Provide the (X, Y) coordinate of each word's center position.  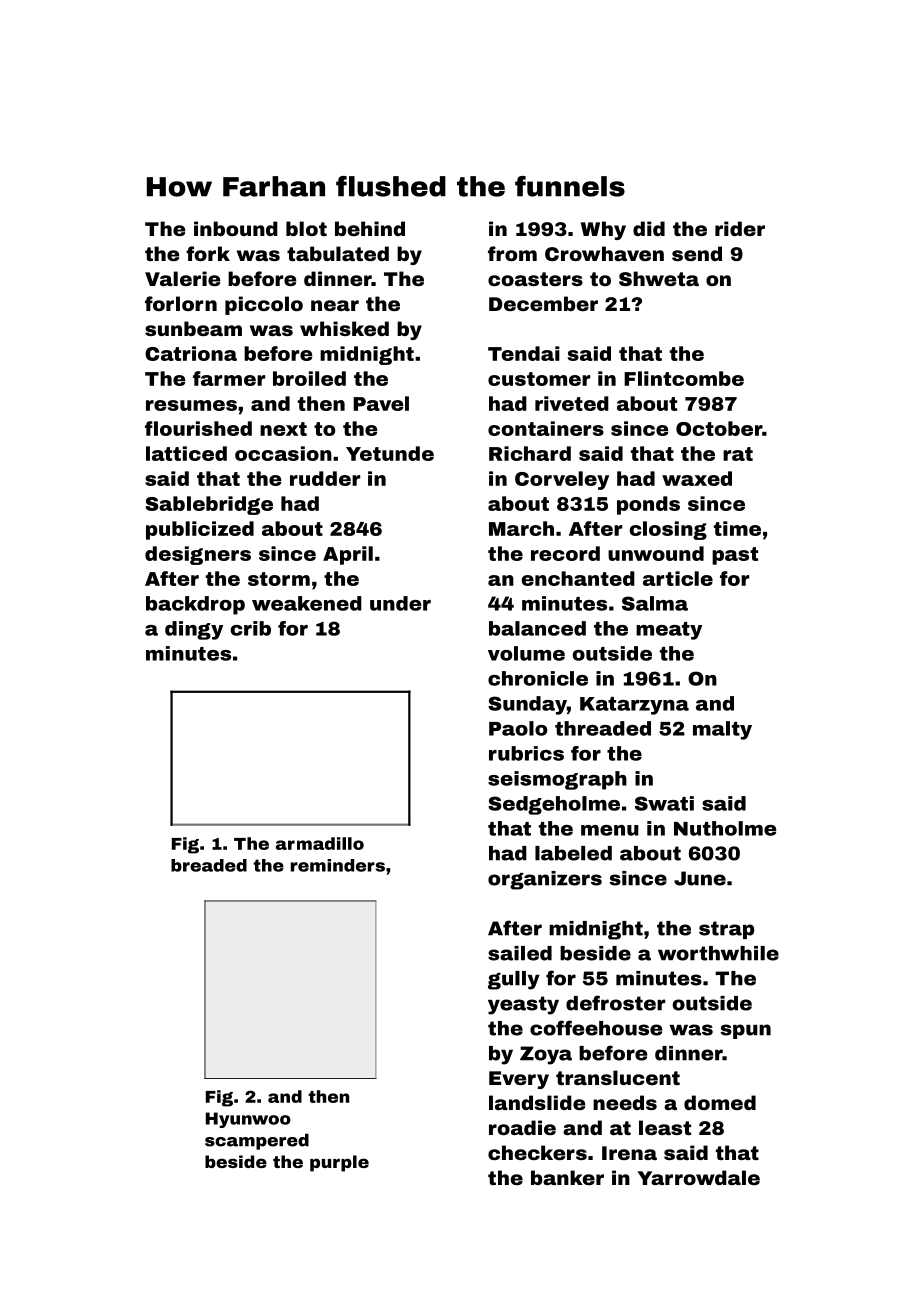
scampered (257, 1141)
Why (603, 230)
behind (370, 228)
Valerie (182, 278)
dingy (194, 630)
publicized (200, 530)
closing (668, 530)
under (400, 603)
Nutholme (725, 828)
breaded (209, 865)
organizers (545, 880)
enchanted (578, 578)
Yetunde (390, 453)
